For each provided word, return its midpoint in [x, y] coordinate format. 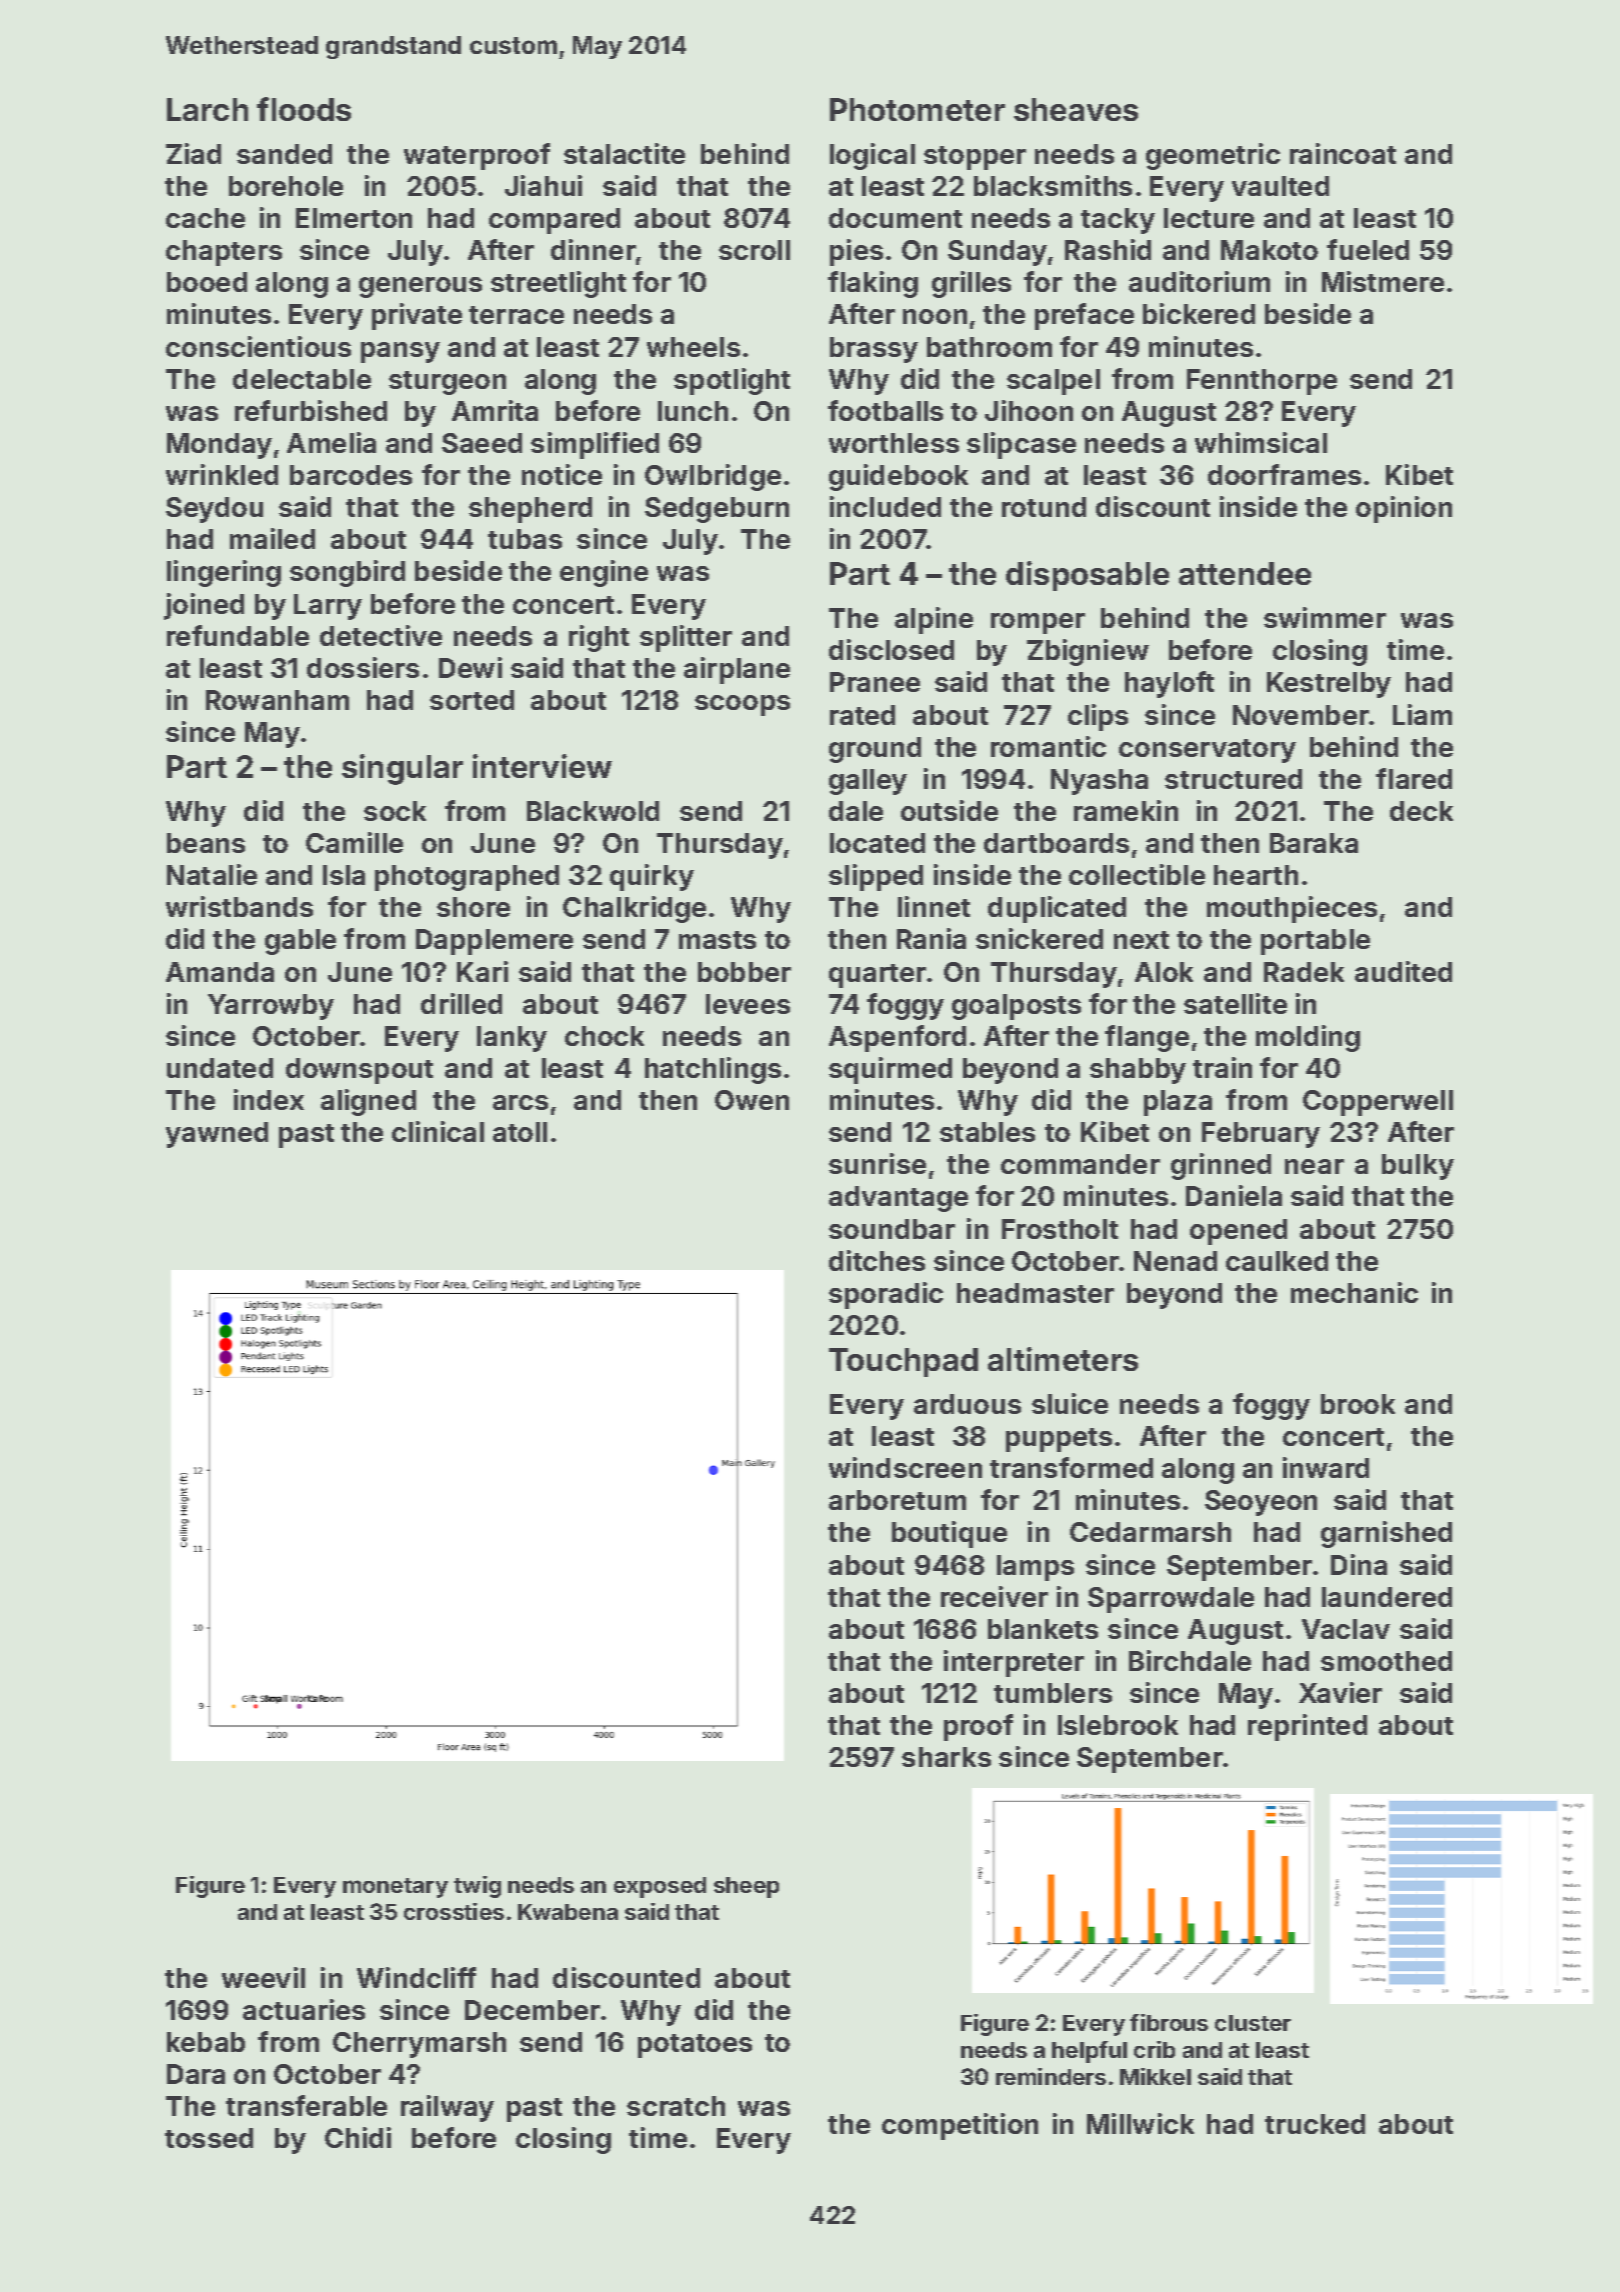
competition [960, 2126]
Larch [207, 109]
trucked [1315, 2124]
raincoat [1343, 153]
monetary [395, 1888]
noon [935, 316]
